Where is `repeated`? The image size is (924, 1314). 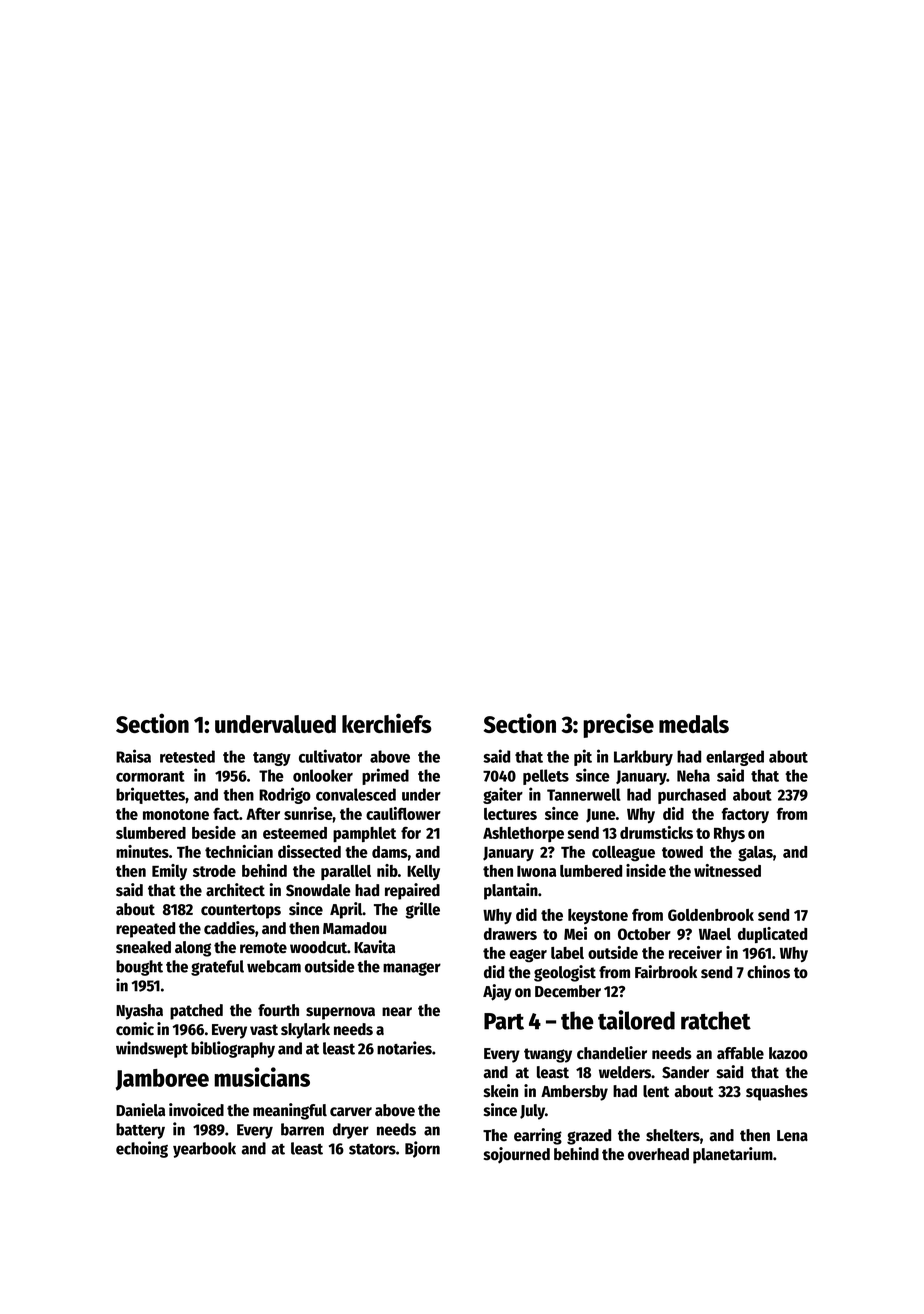
repeated is located at coordinates (145, 930).
